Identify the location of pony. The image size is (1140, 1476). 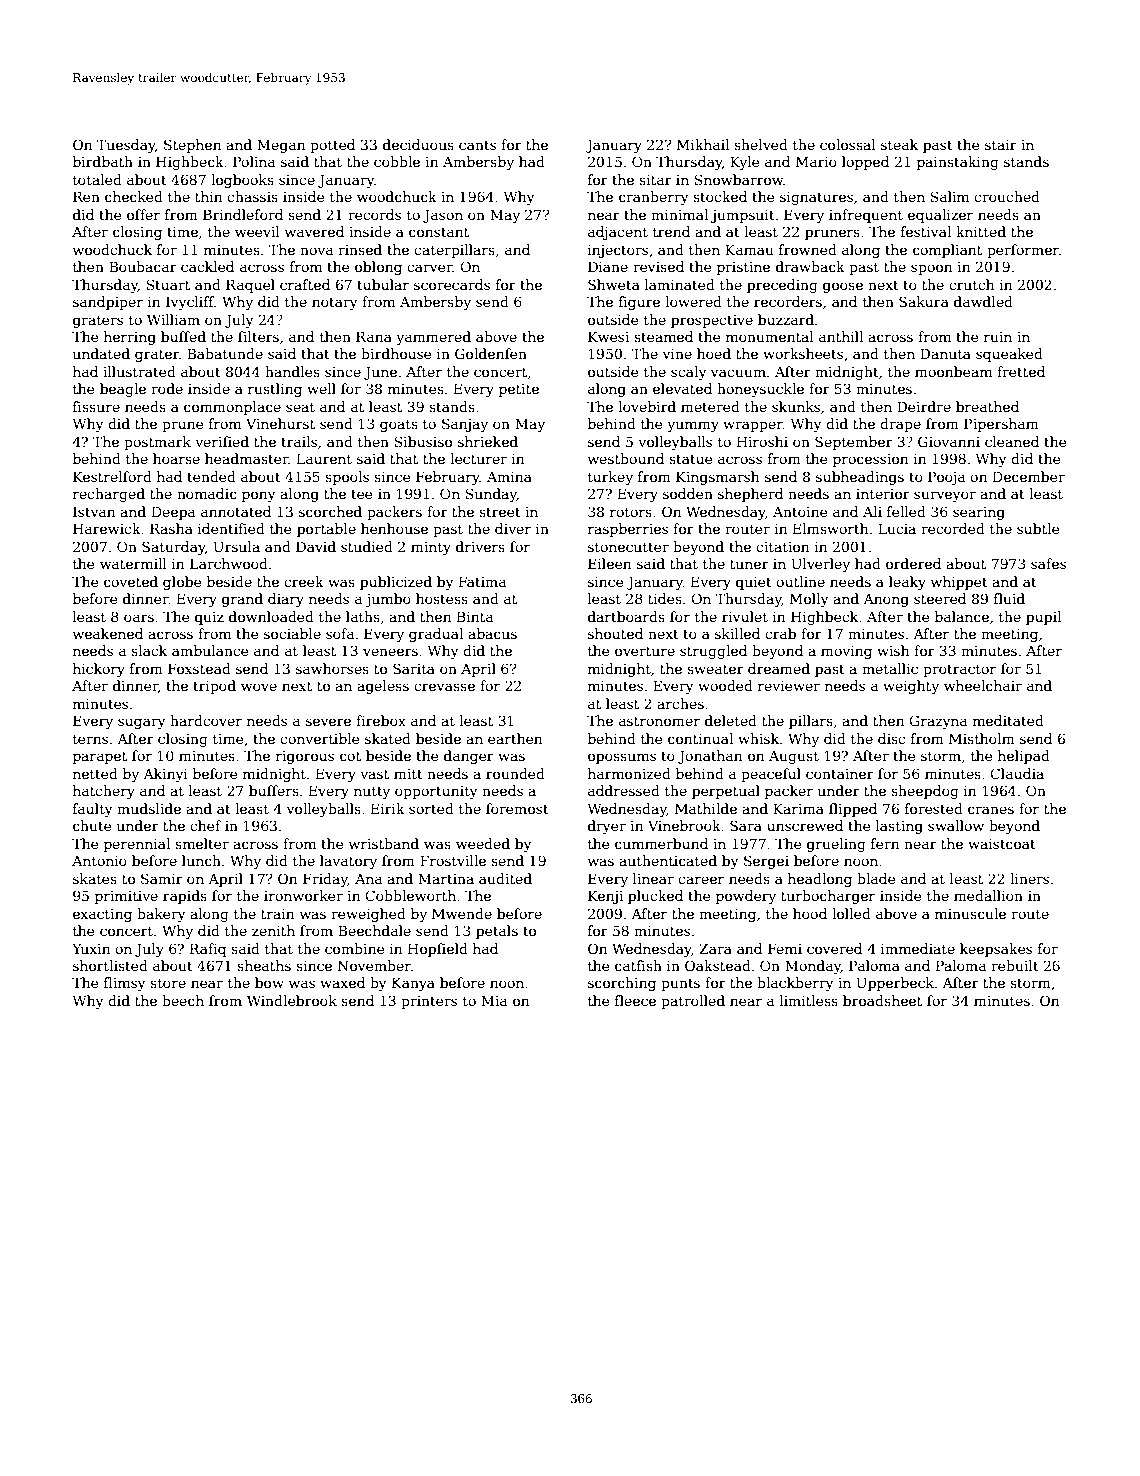
(259, 496).
